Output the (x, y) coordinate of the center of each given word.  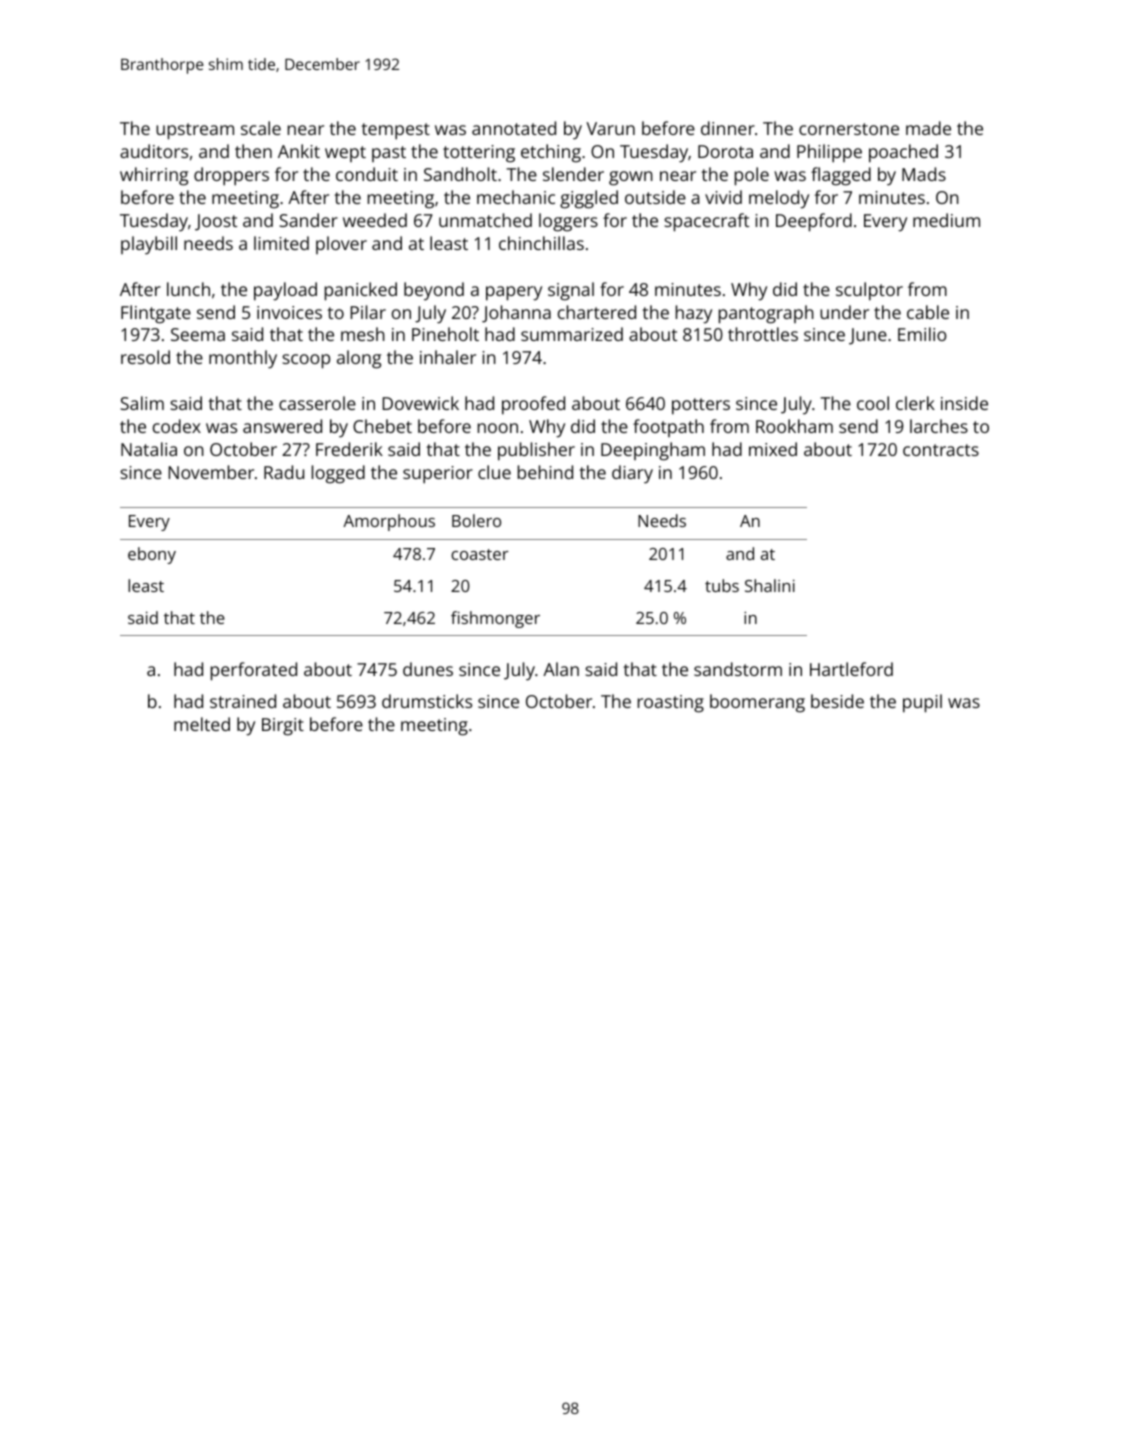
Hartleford (851, 669)
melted (202, 724)
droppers (231, 176)
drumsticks (427, 701)
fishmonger (495, 619)
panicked (361, 291)
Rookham (794, 426)
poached (903, 153)
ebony (152, 555)
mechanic (516, 197)
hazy (694, 314)
